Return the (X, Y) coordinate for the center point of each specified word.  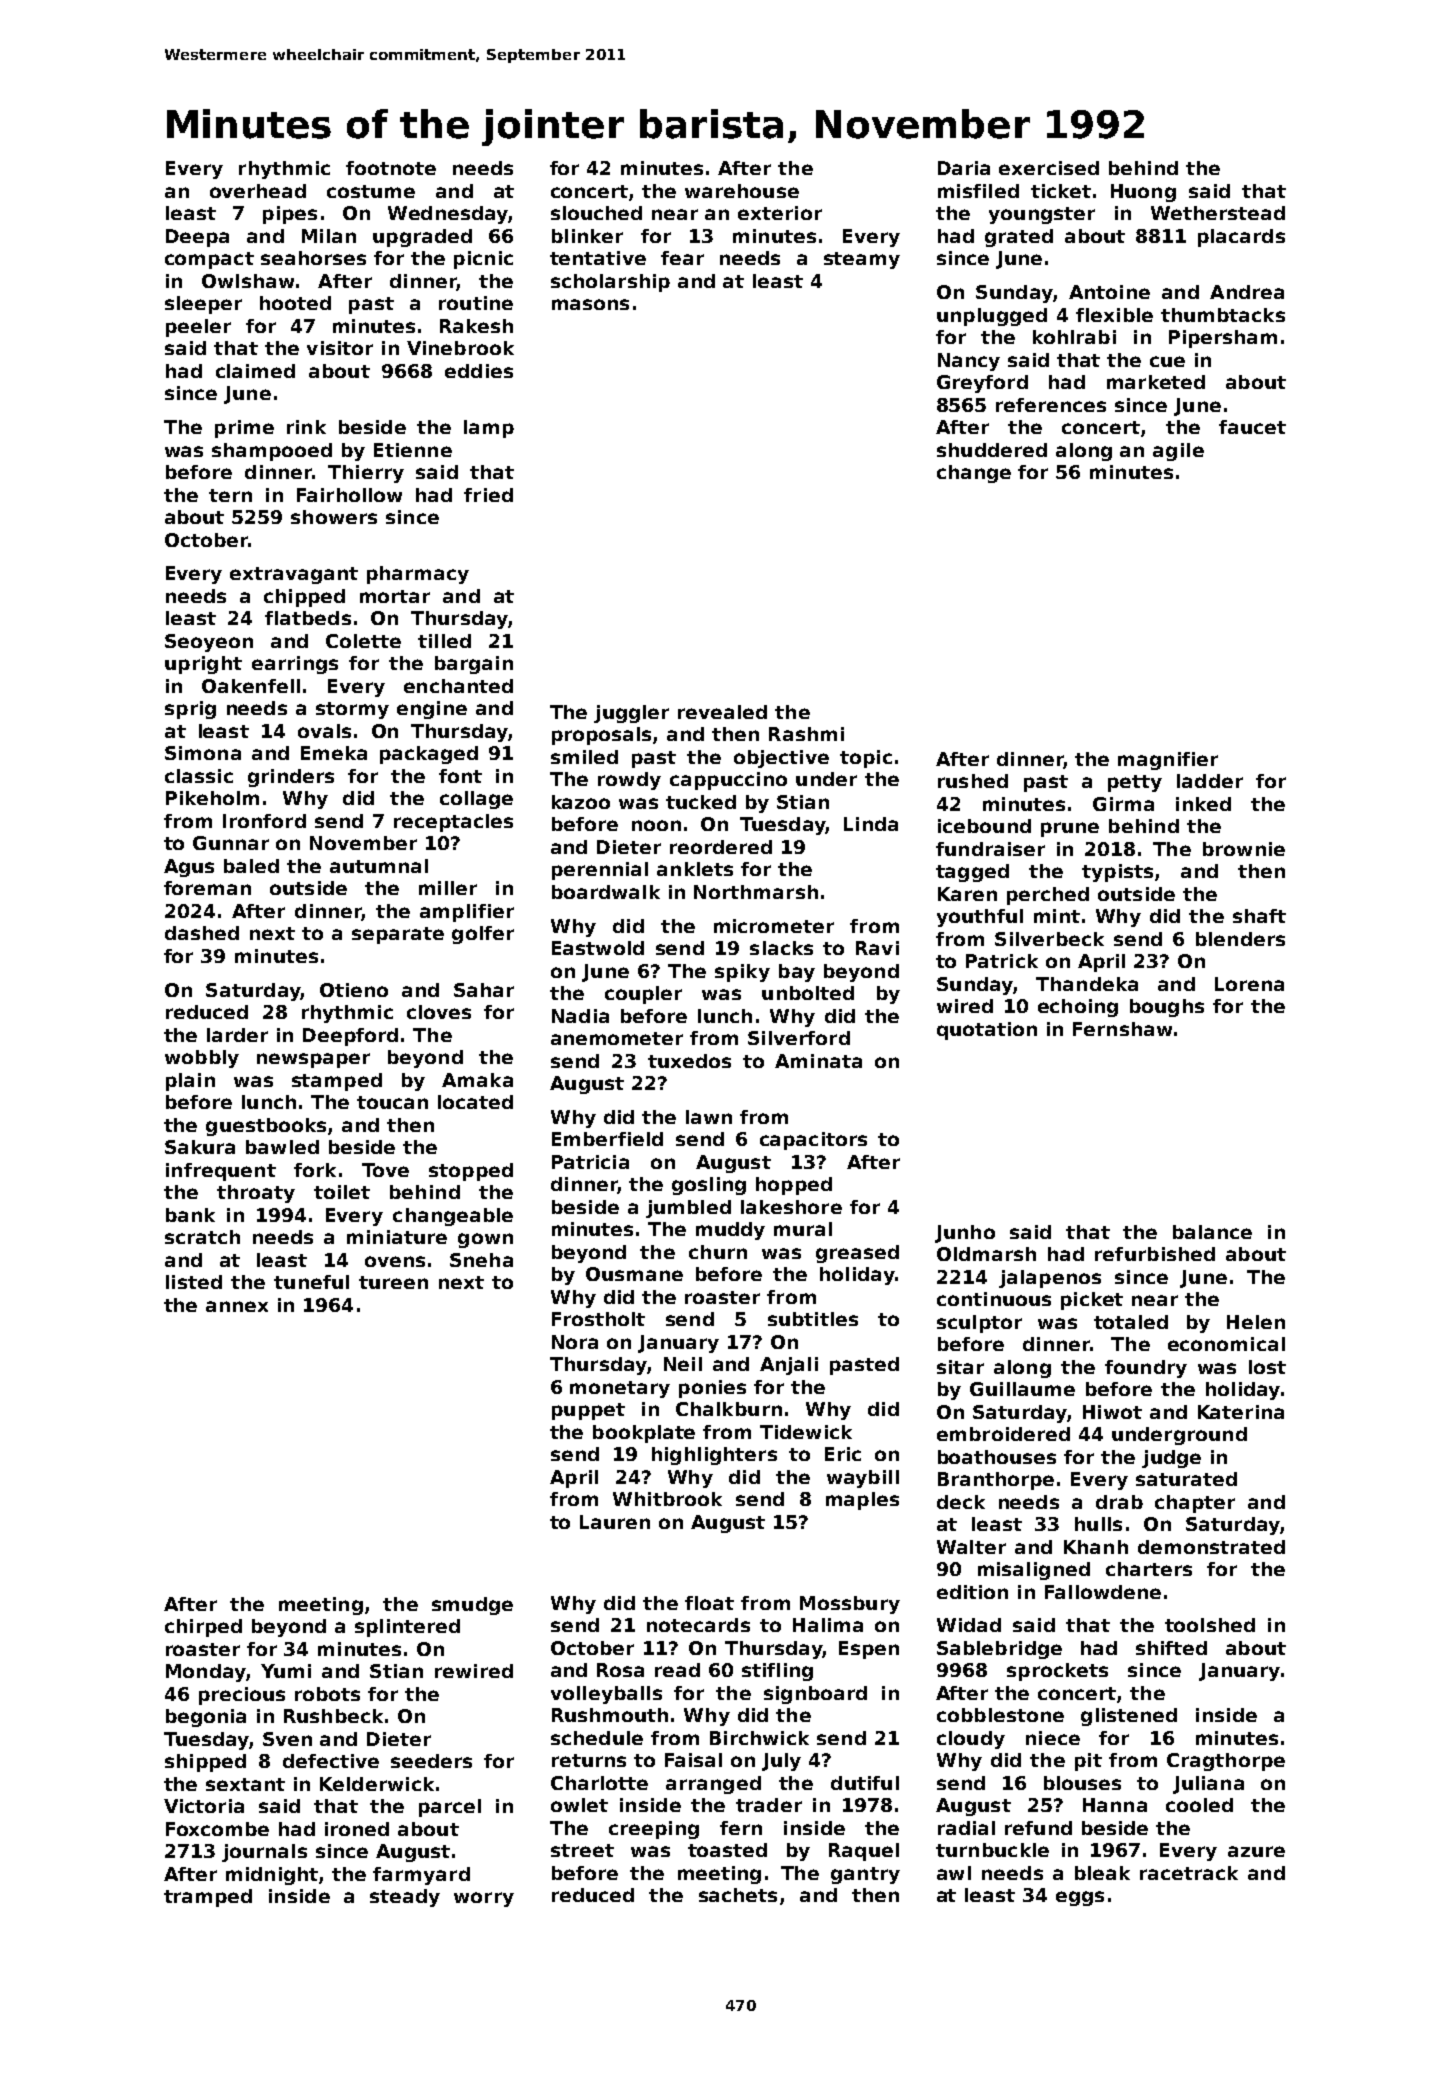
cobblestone (1000, 1715)
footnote (391, 168)
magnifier (1168, 761)
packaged (429, 755)
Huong (1143, 193)
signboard (815, 1695)
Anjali (789, 1366)
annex (237, 1306)
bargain (474, 665)
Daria (964, 168)
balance (1212, 1232)
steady (405, 1898)
